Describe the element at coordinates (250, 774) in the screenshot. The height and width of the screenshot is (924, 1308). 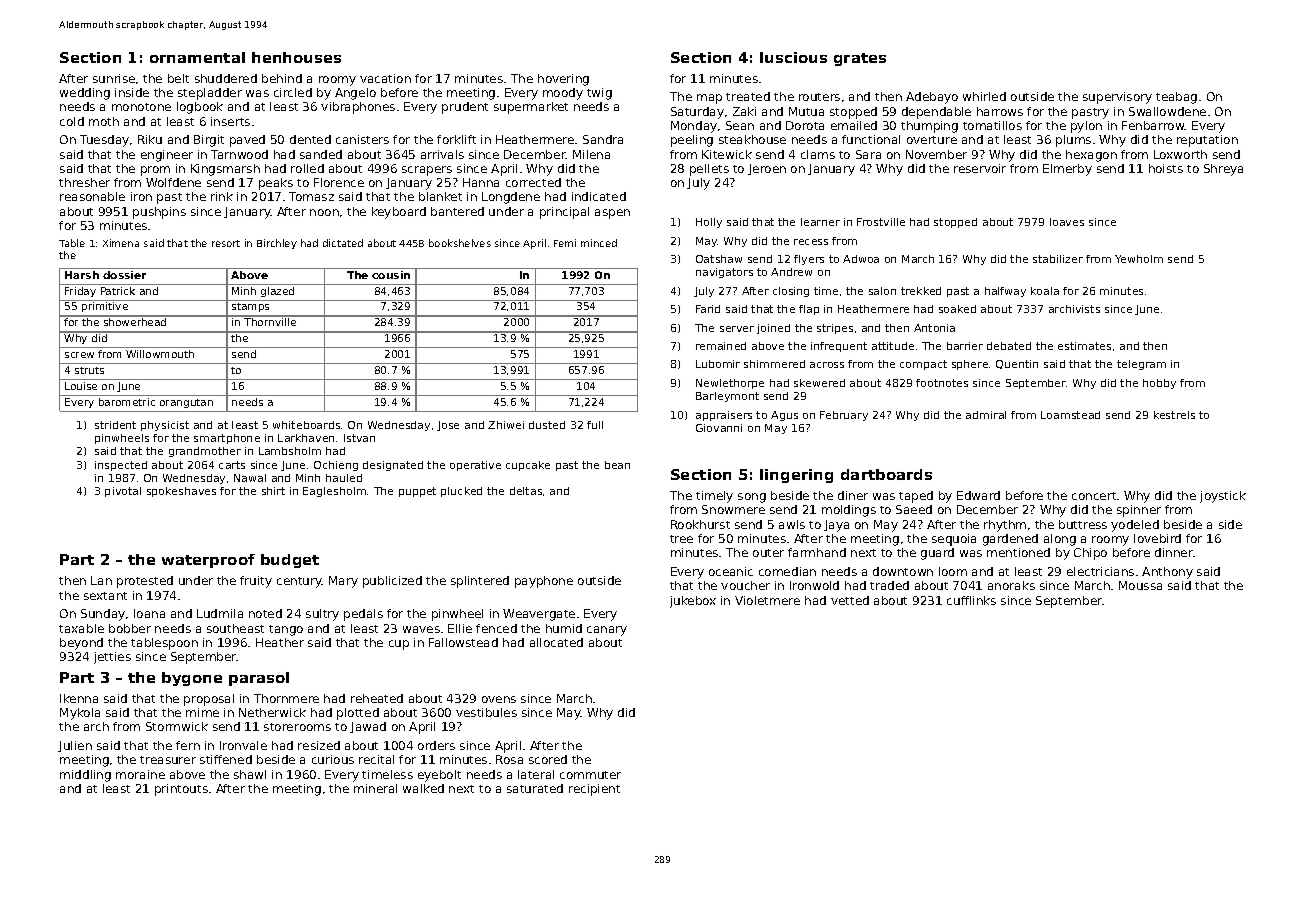
I see `shawl` at that location.
